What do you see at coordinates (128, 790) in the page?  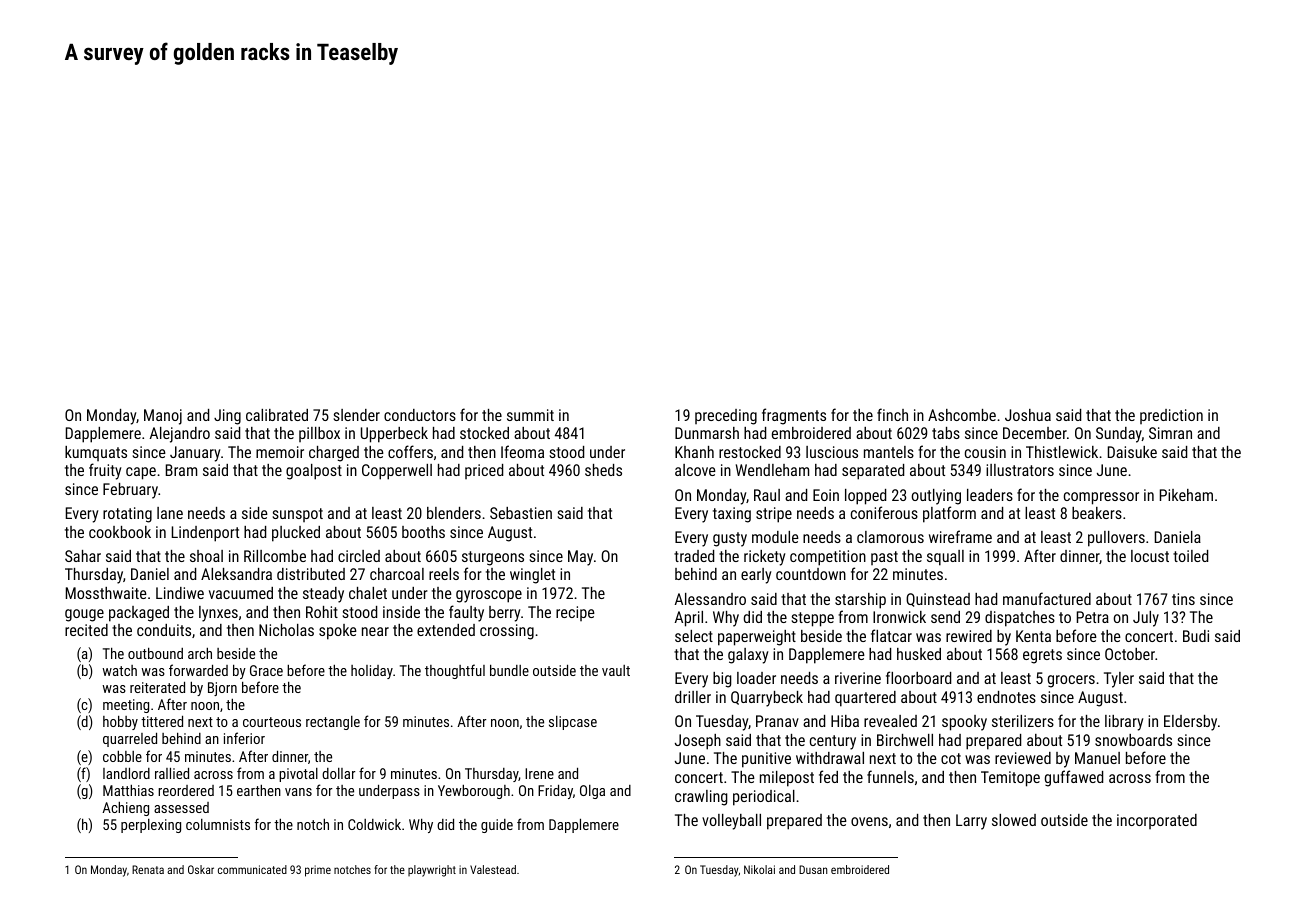 I see `Matthias` at bounding box center [128, 790].
